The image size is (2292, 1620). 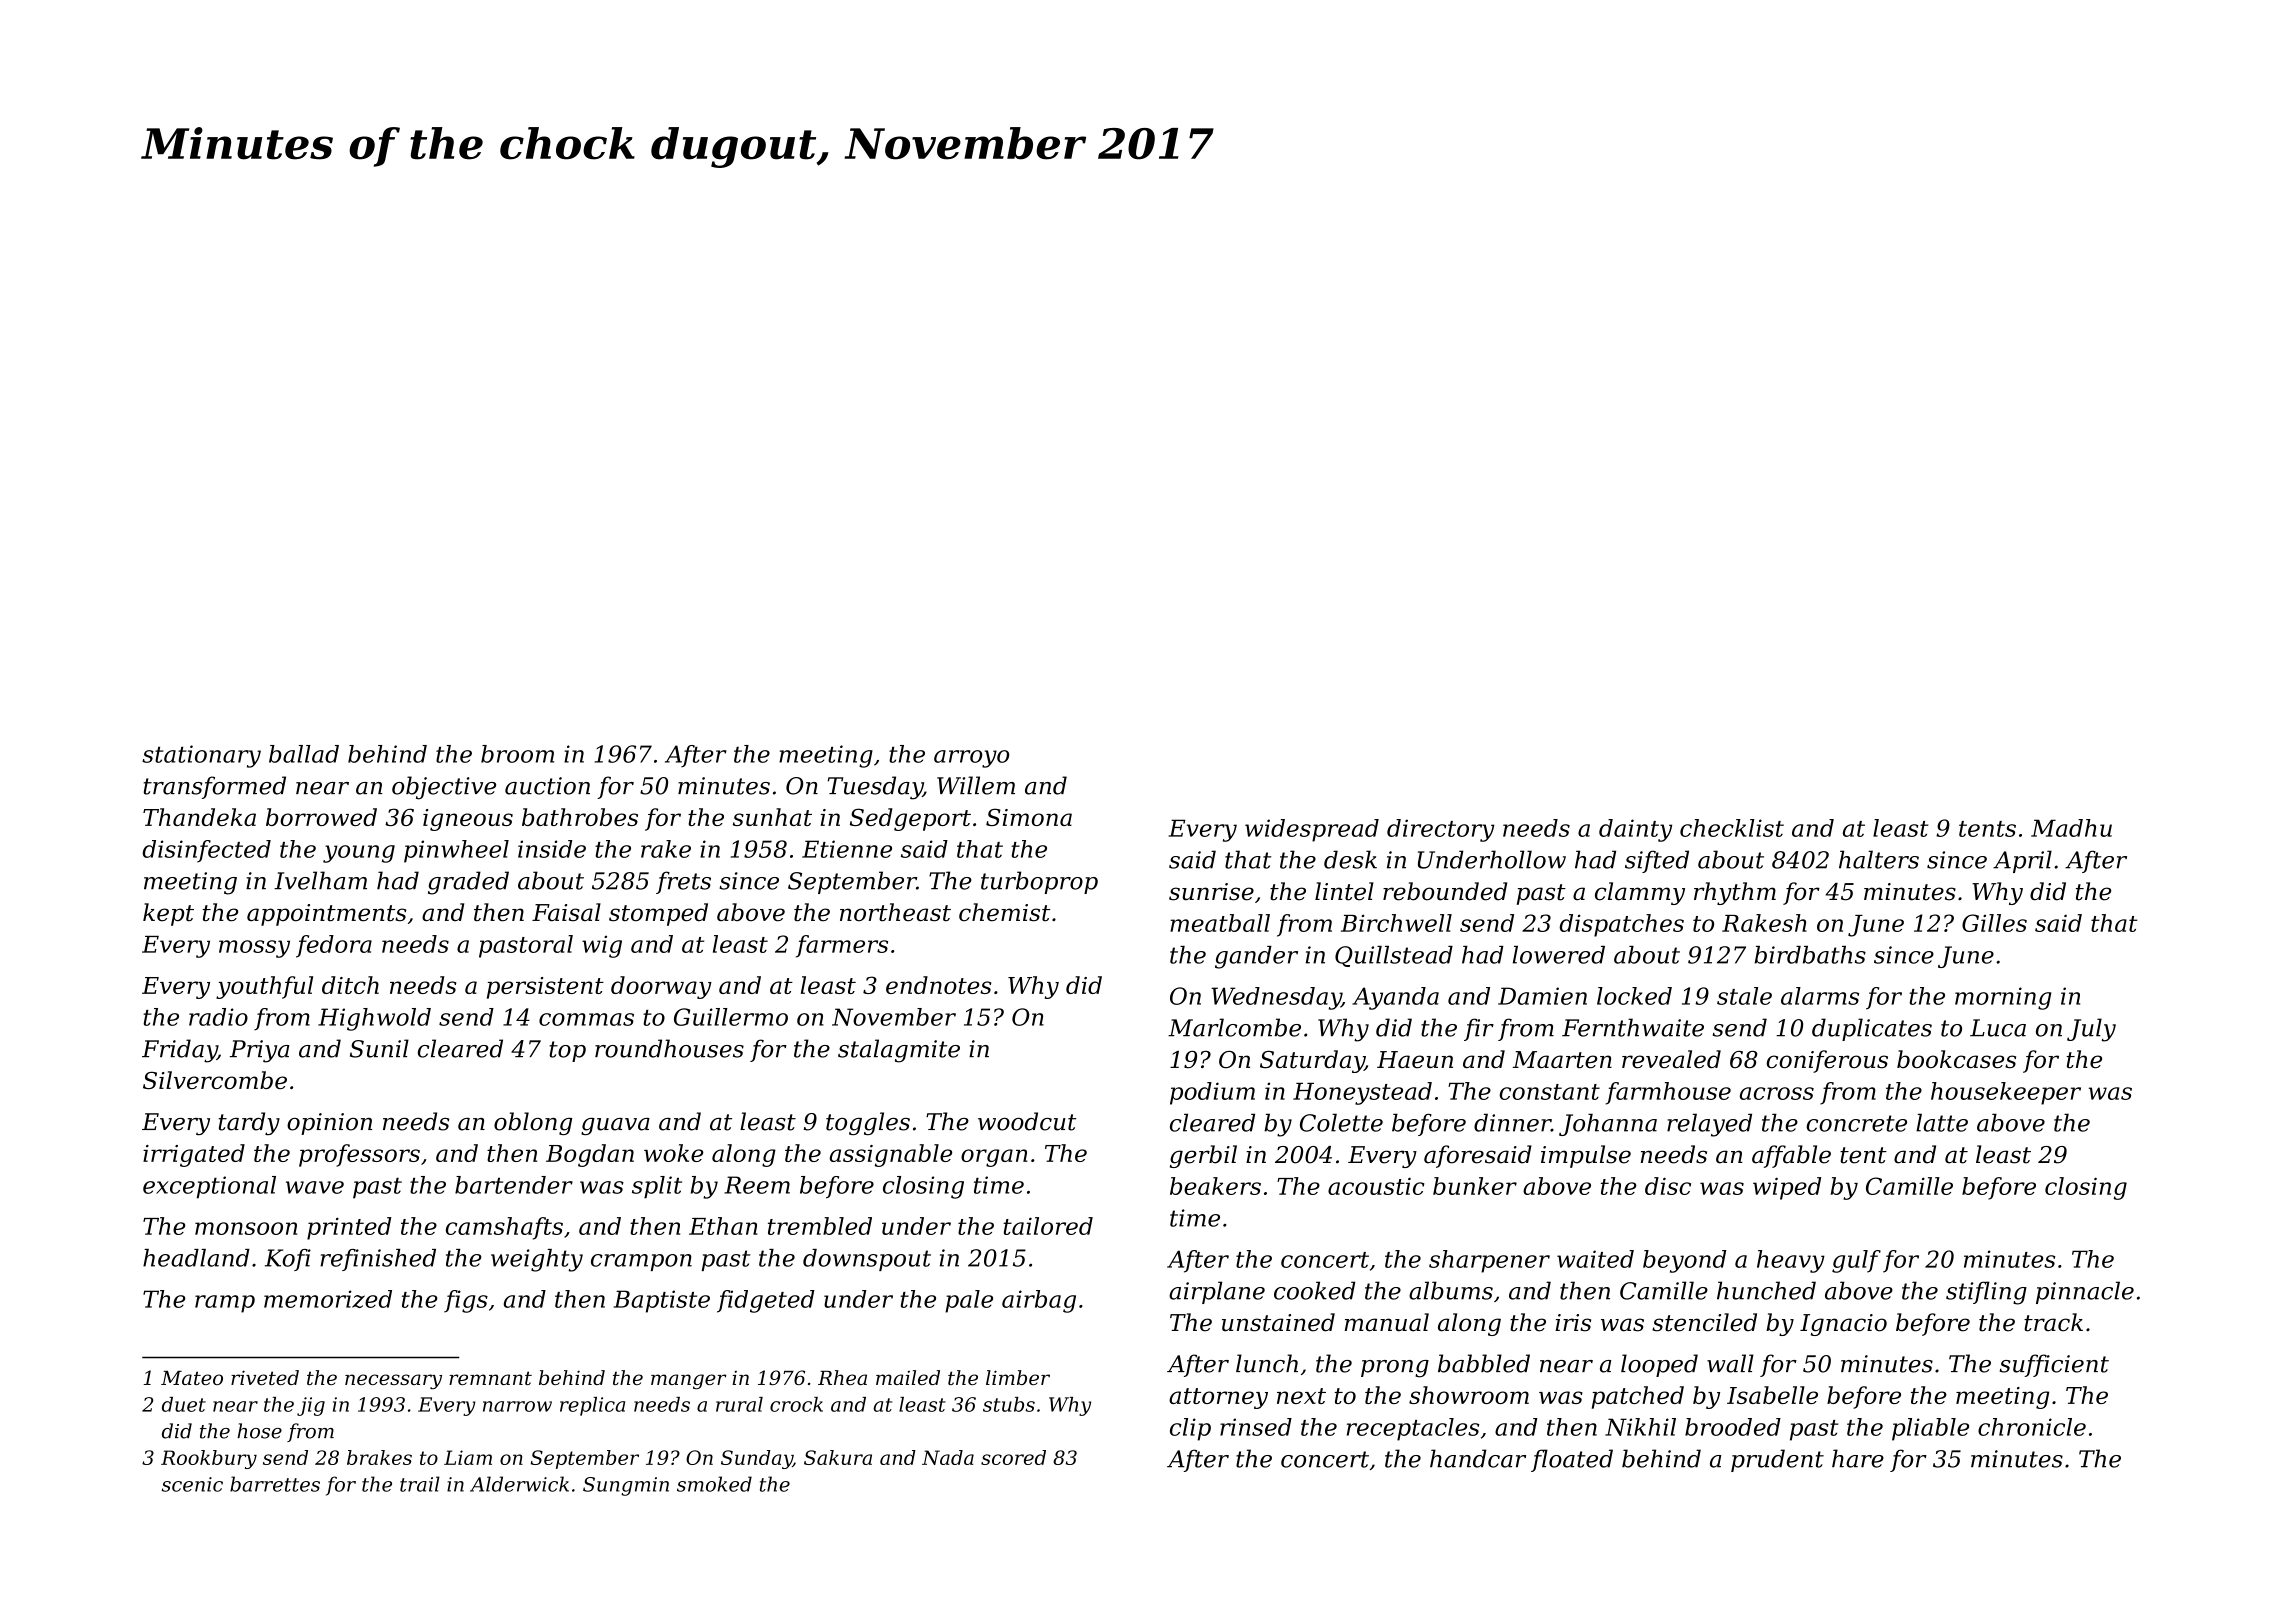 What do you see at coordinates (1772, 1395) in the screenshot?
I see `Isabelle` at bounding box center [1772, 1395].
